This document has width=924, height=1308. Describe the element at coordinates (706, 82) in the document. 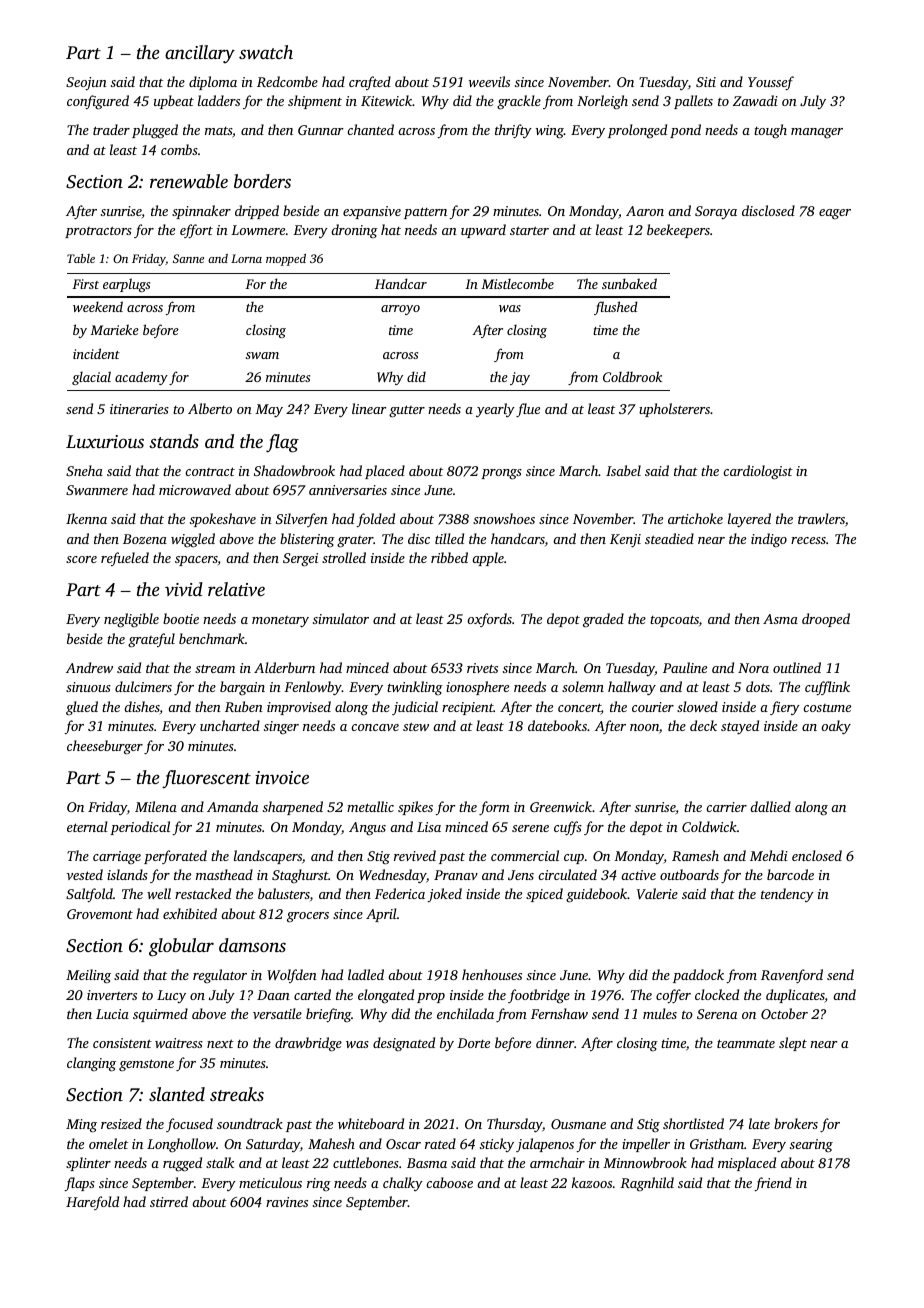

I see `Siti` at that location.
